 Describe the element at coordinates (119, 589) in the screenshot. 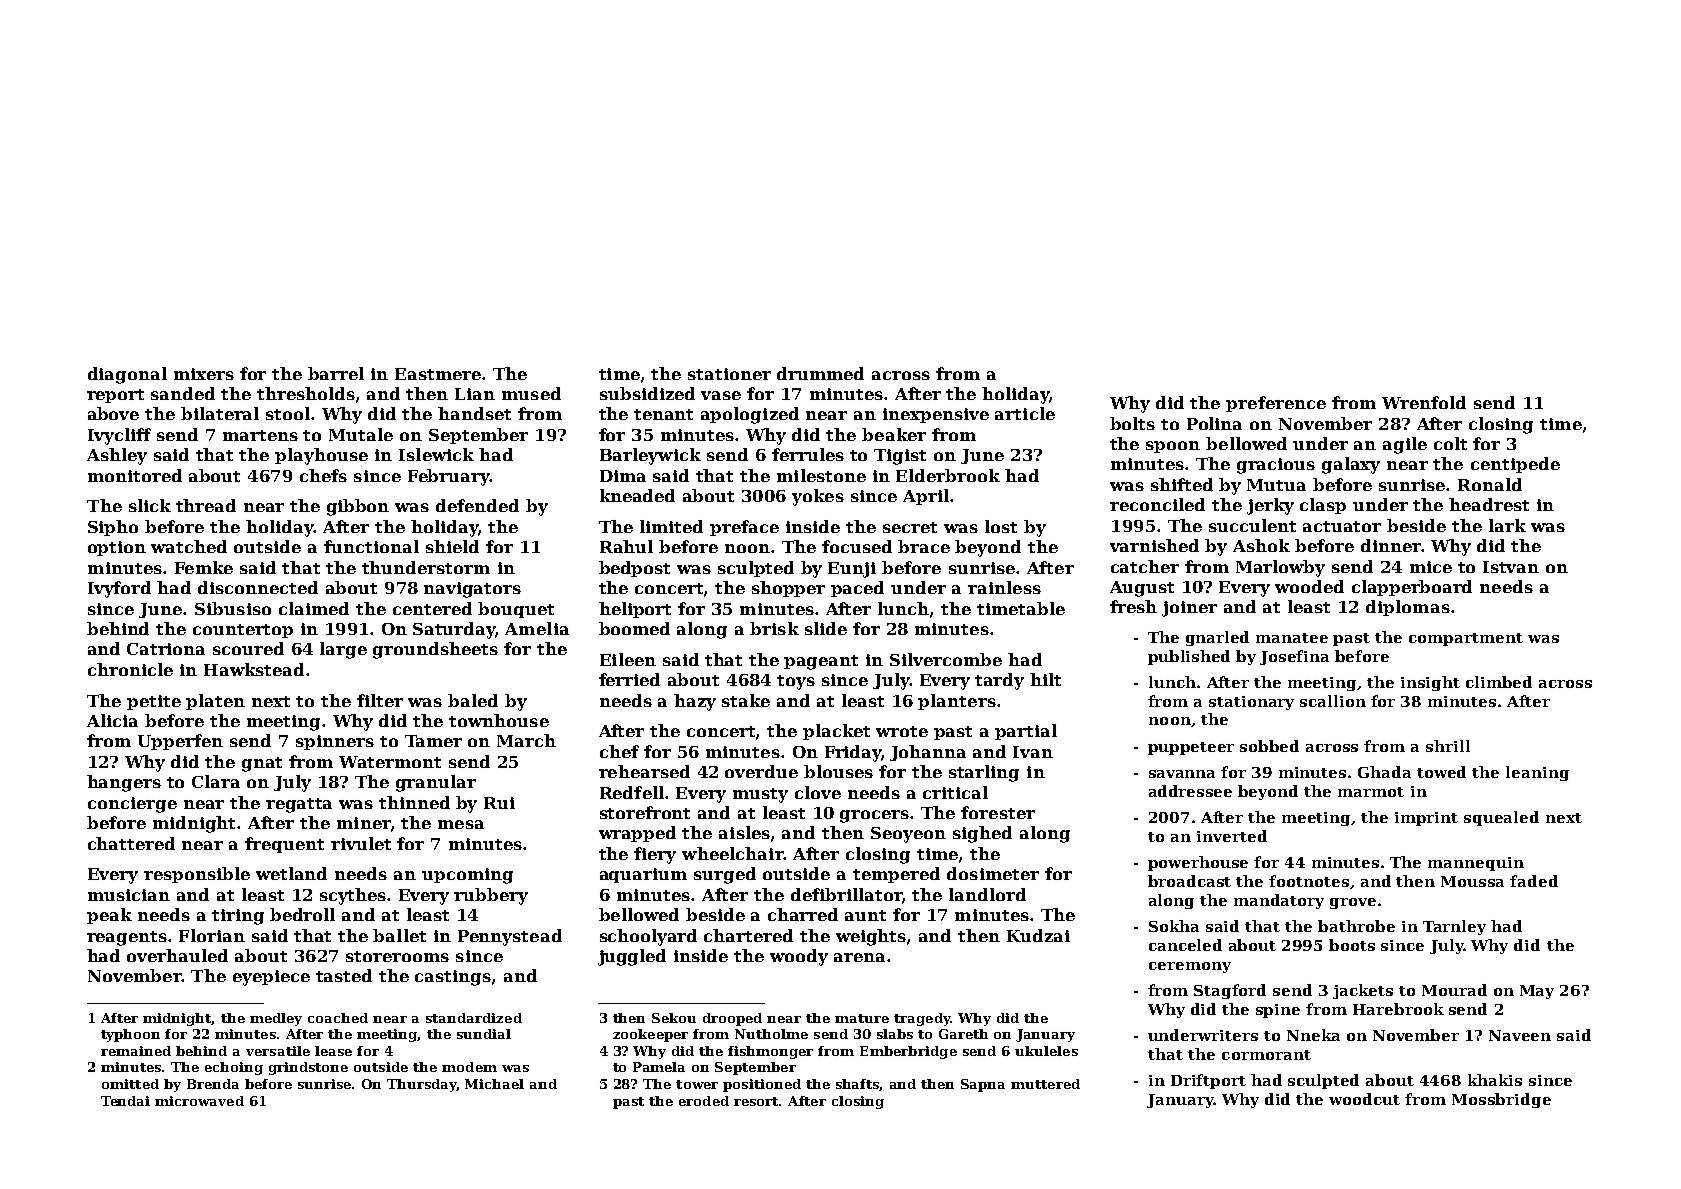

I see `Ivyford` at that location.
